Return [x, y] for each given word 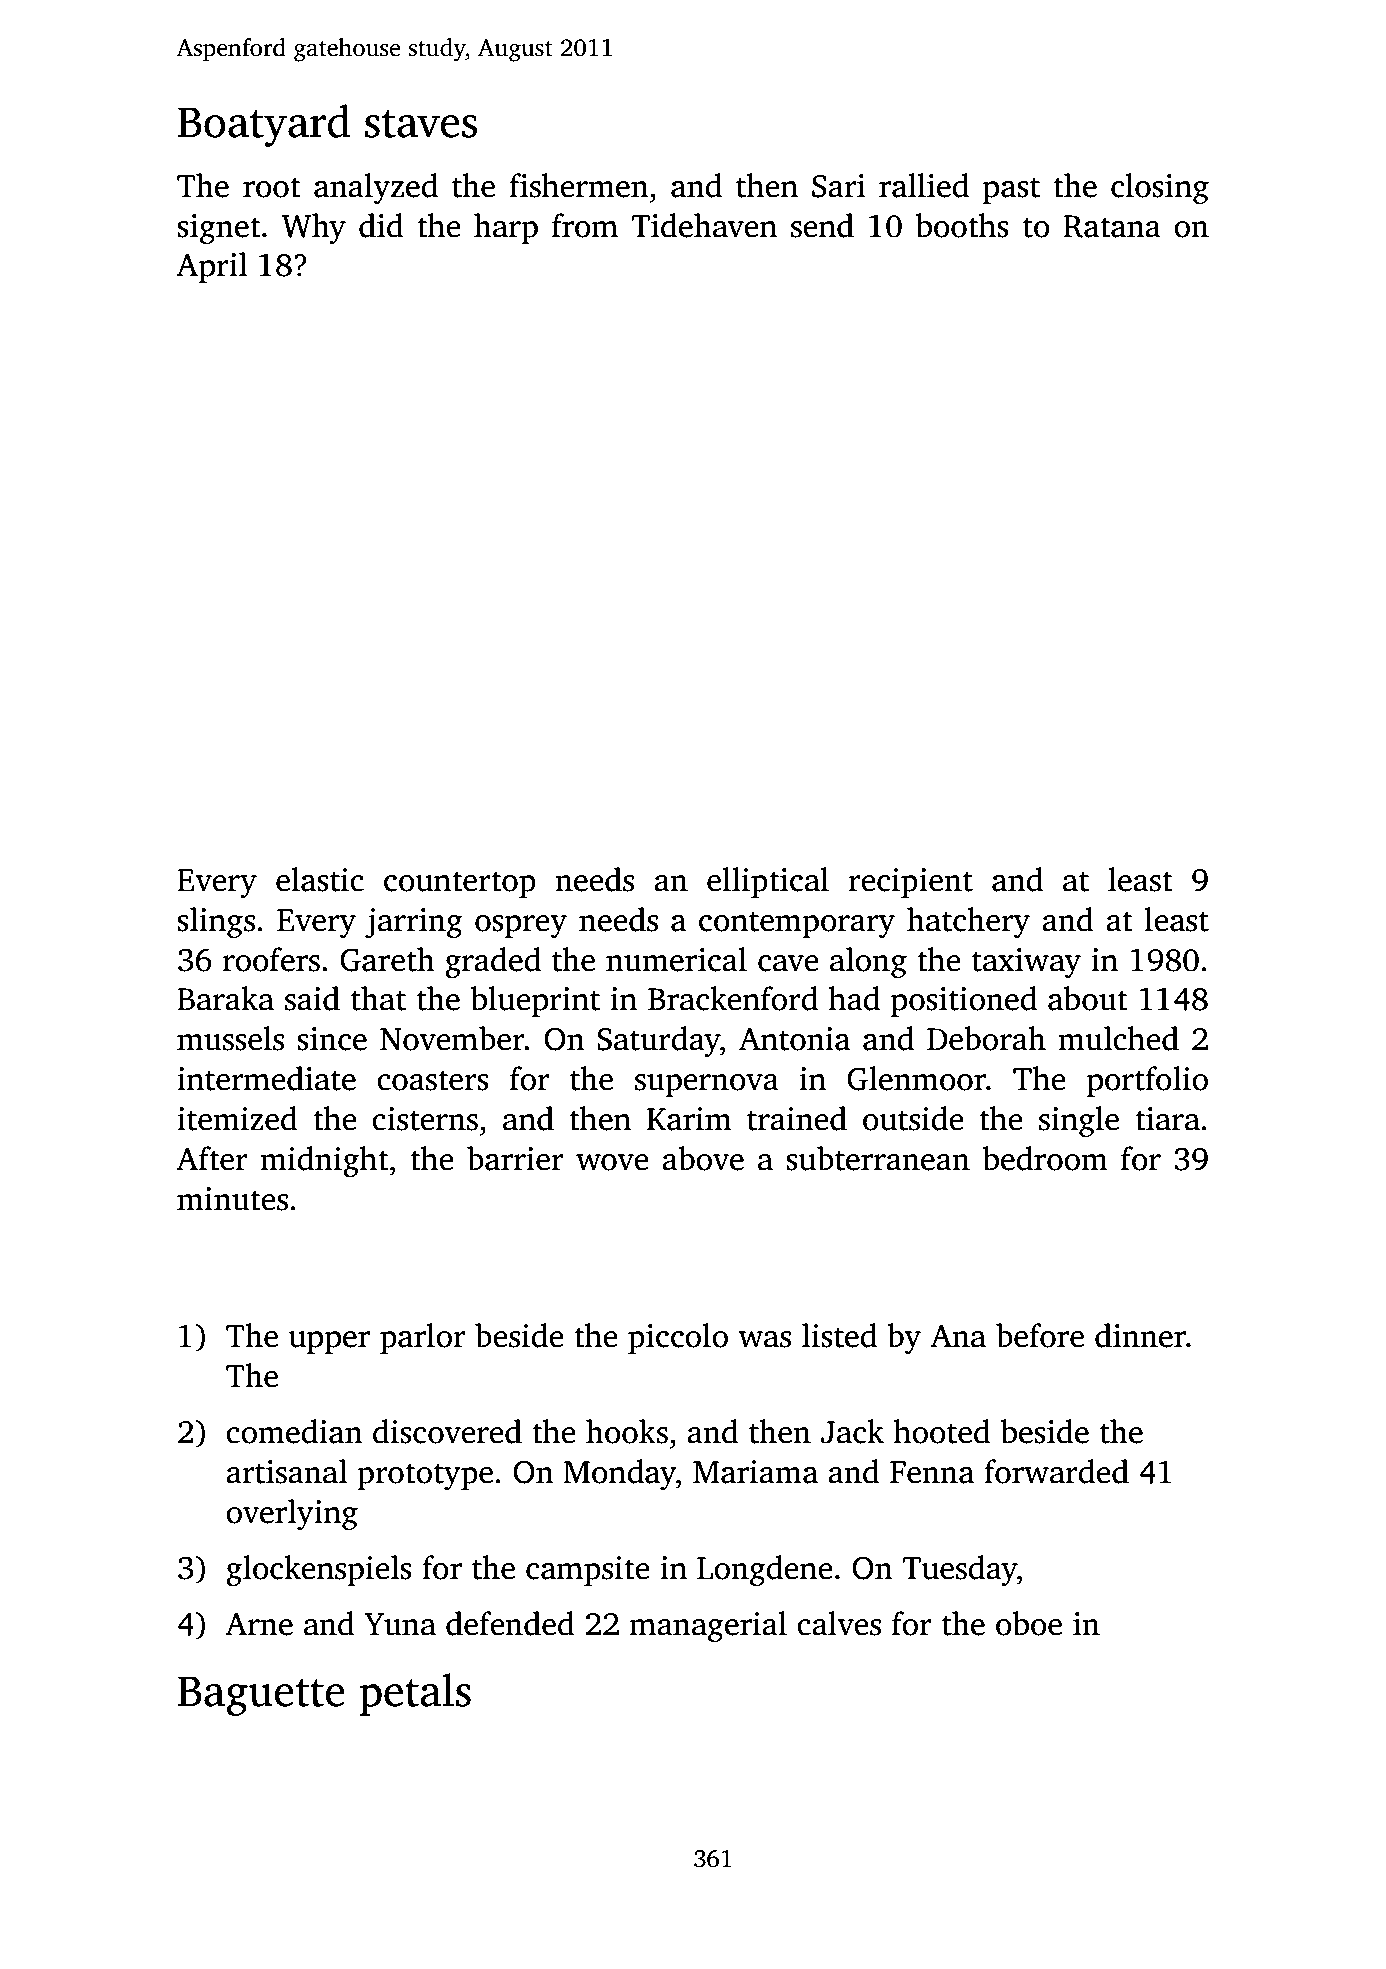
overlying [292, 1514]
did [381, 225]
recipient [910, 883]
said [312, 998]
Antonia [794, 1039]
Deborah [986, 1038]
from [585, 225]
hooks [627, 1431]
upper [329, 1342]
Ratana [1112, 226]
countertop [460, 884]
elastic [320, 879]
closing [1160, 188]
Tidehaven [704, 225]
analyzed [376, 188]
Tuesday [959, 1570]
